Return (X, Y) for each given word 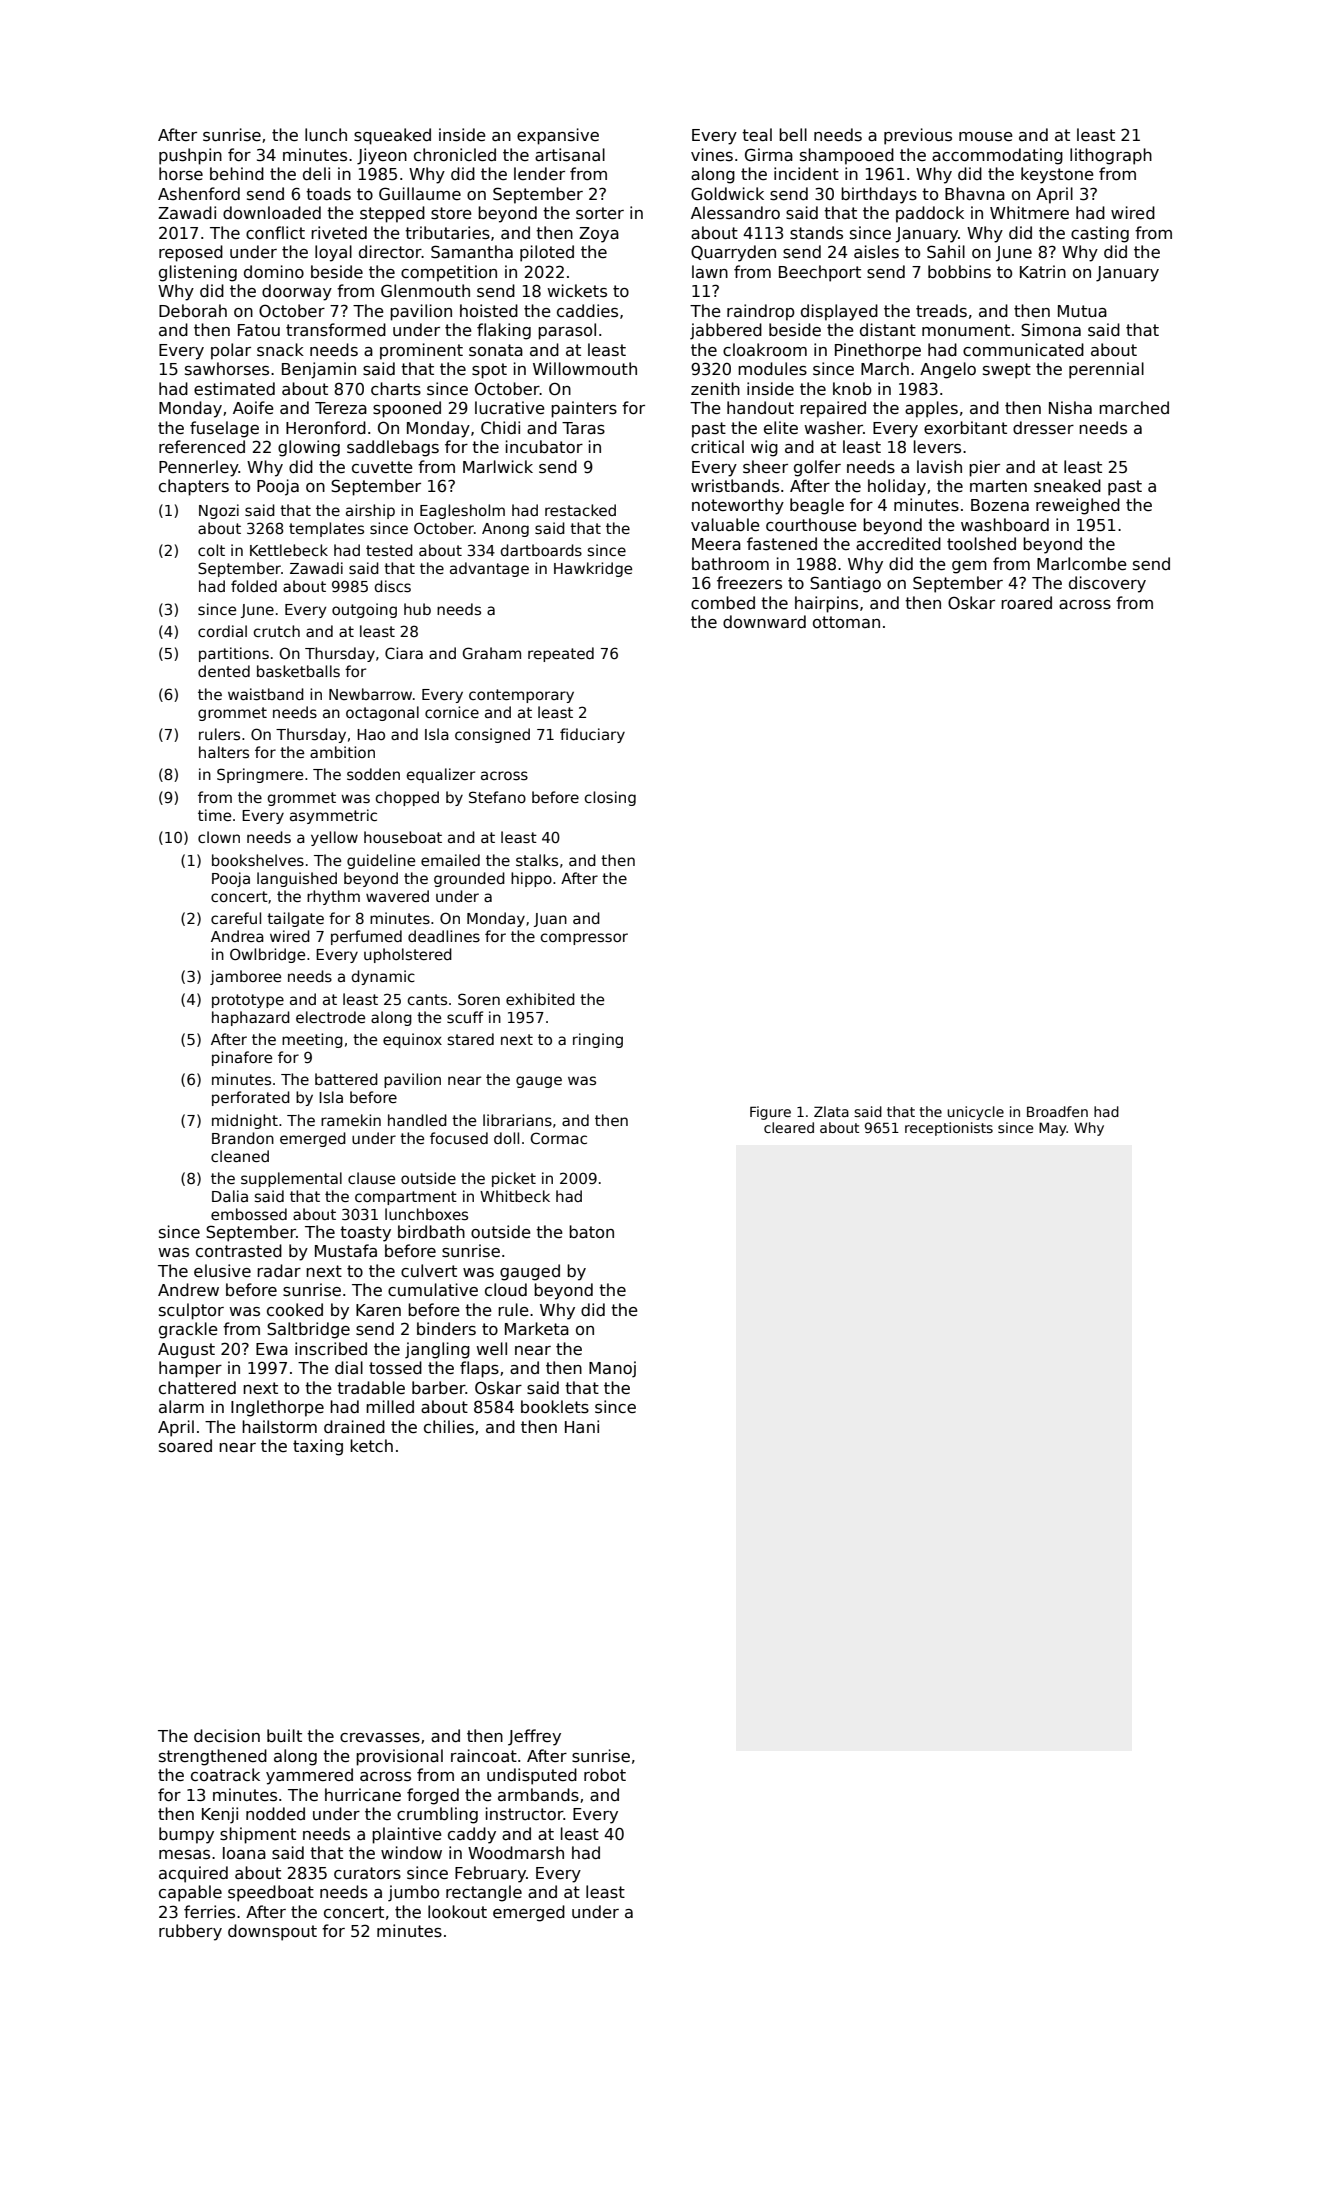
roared (1026, 602)
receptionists (949, 1129)
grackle (188, 1330)
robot (605, 1774)
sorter (600, 213)
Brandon (243, 1138)
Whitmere (1029, 212)
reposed (191, 253)
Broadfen (1057, 1111)
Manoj (612, 1369)
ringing (598, 1040)
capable (190, 1893)
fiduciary (592, 735)
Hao (371, 734)
